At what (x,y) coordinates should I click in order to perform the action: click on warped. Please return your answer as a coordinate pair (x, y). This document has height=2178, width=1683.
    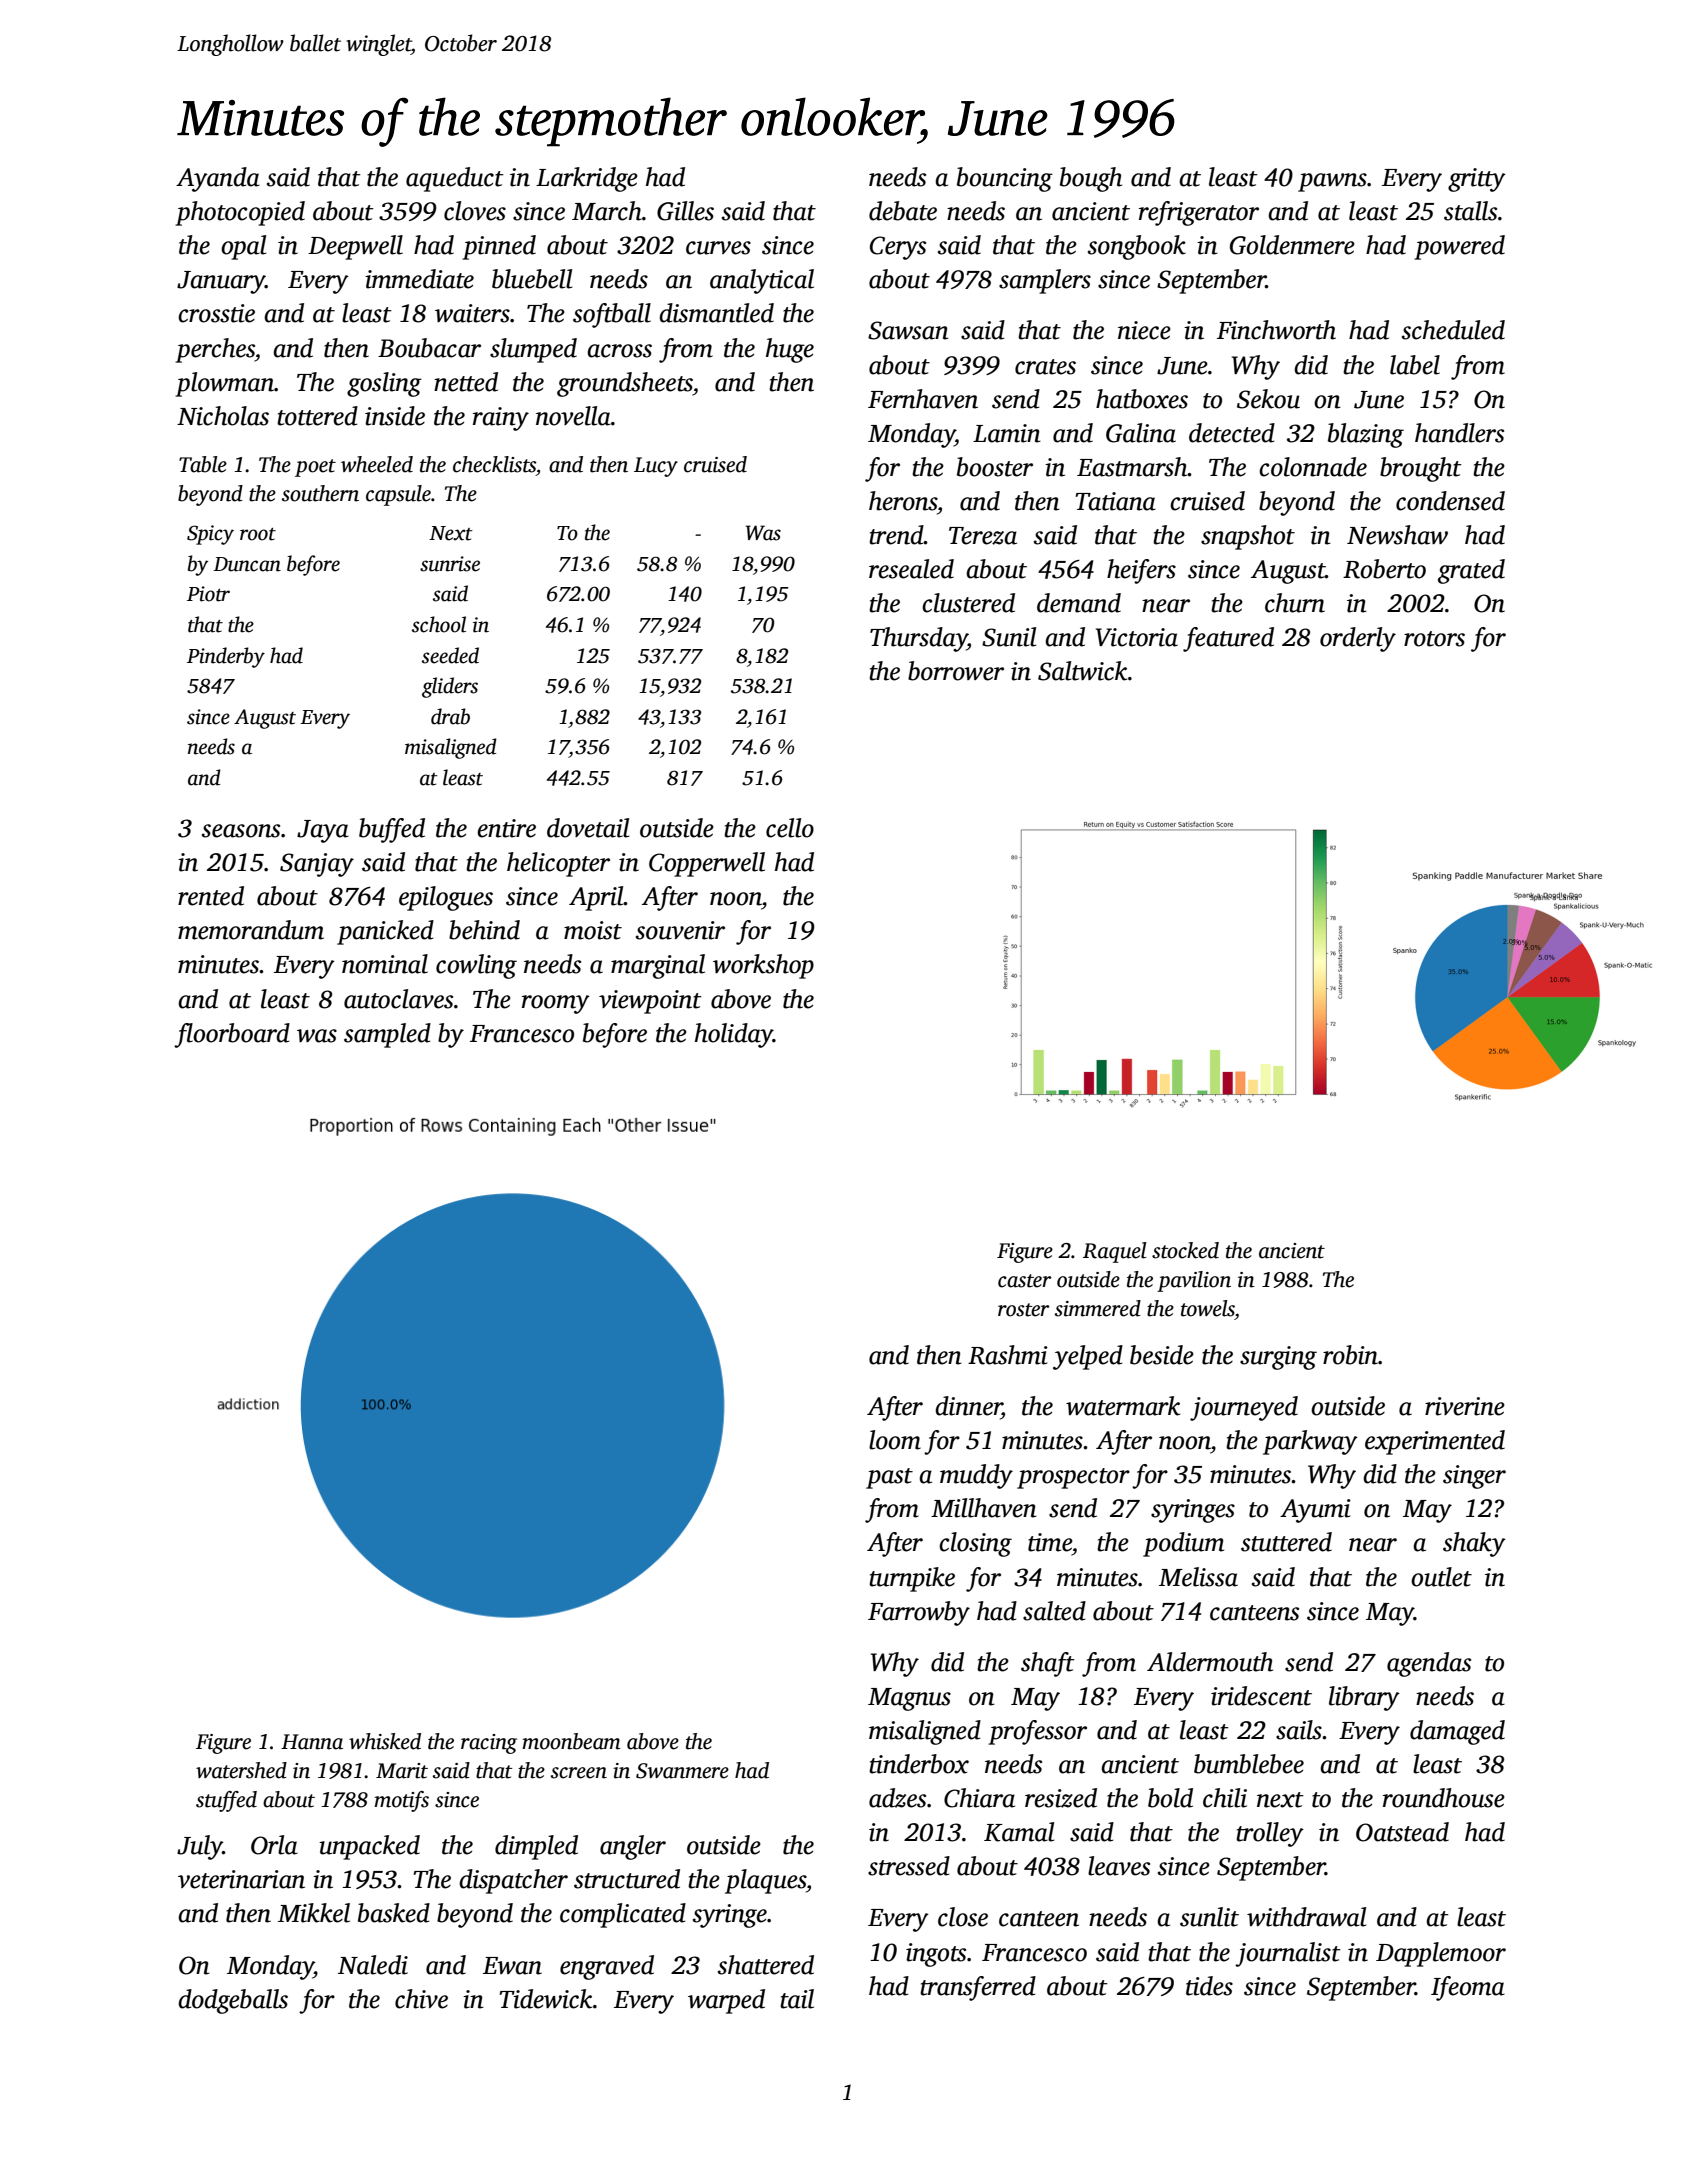
    Looking at the image, I should click on (726, 2001).
